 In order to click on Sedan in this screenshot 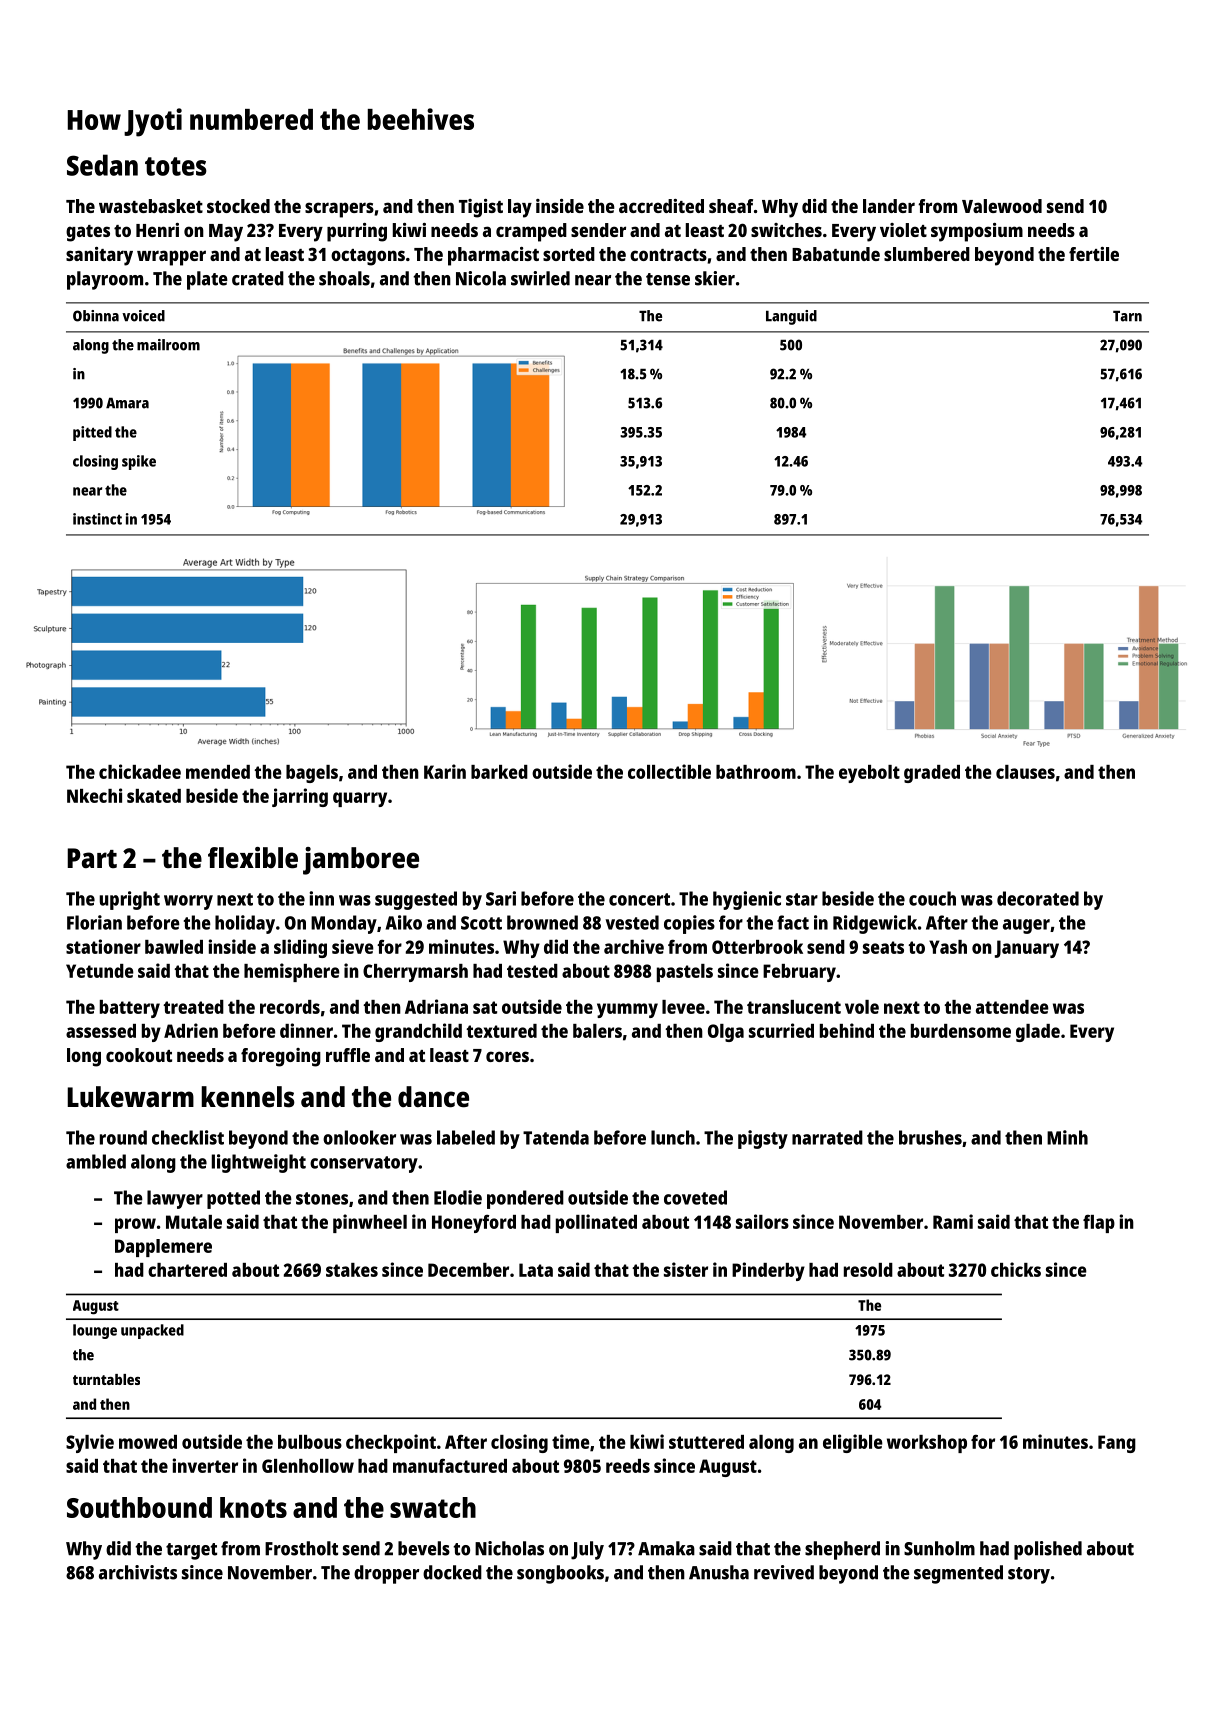, I will do `click(102, 165)`.
